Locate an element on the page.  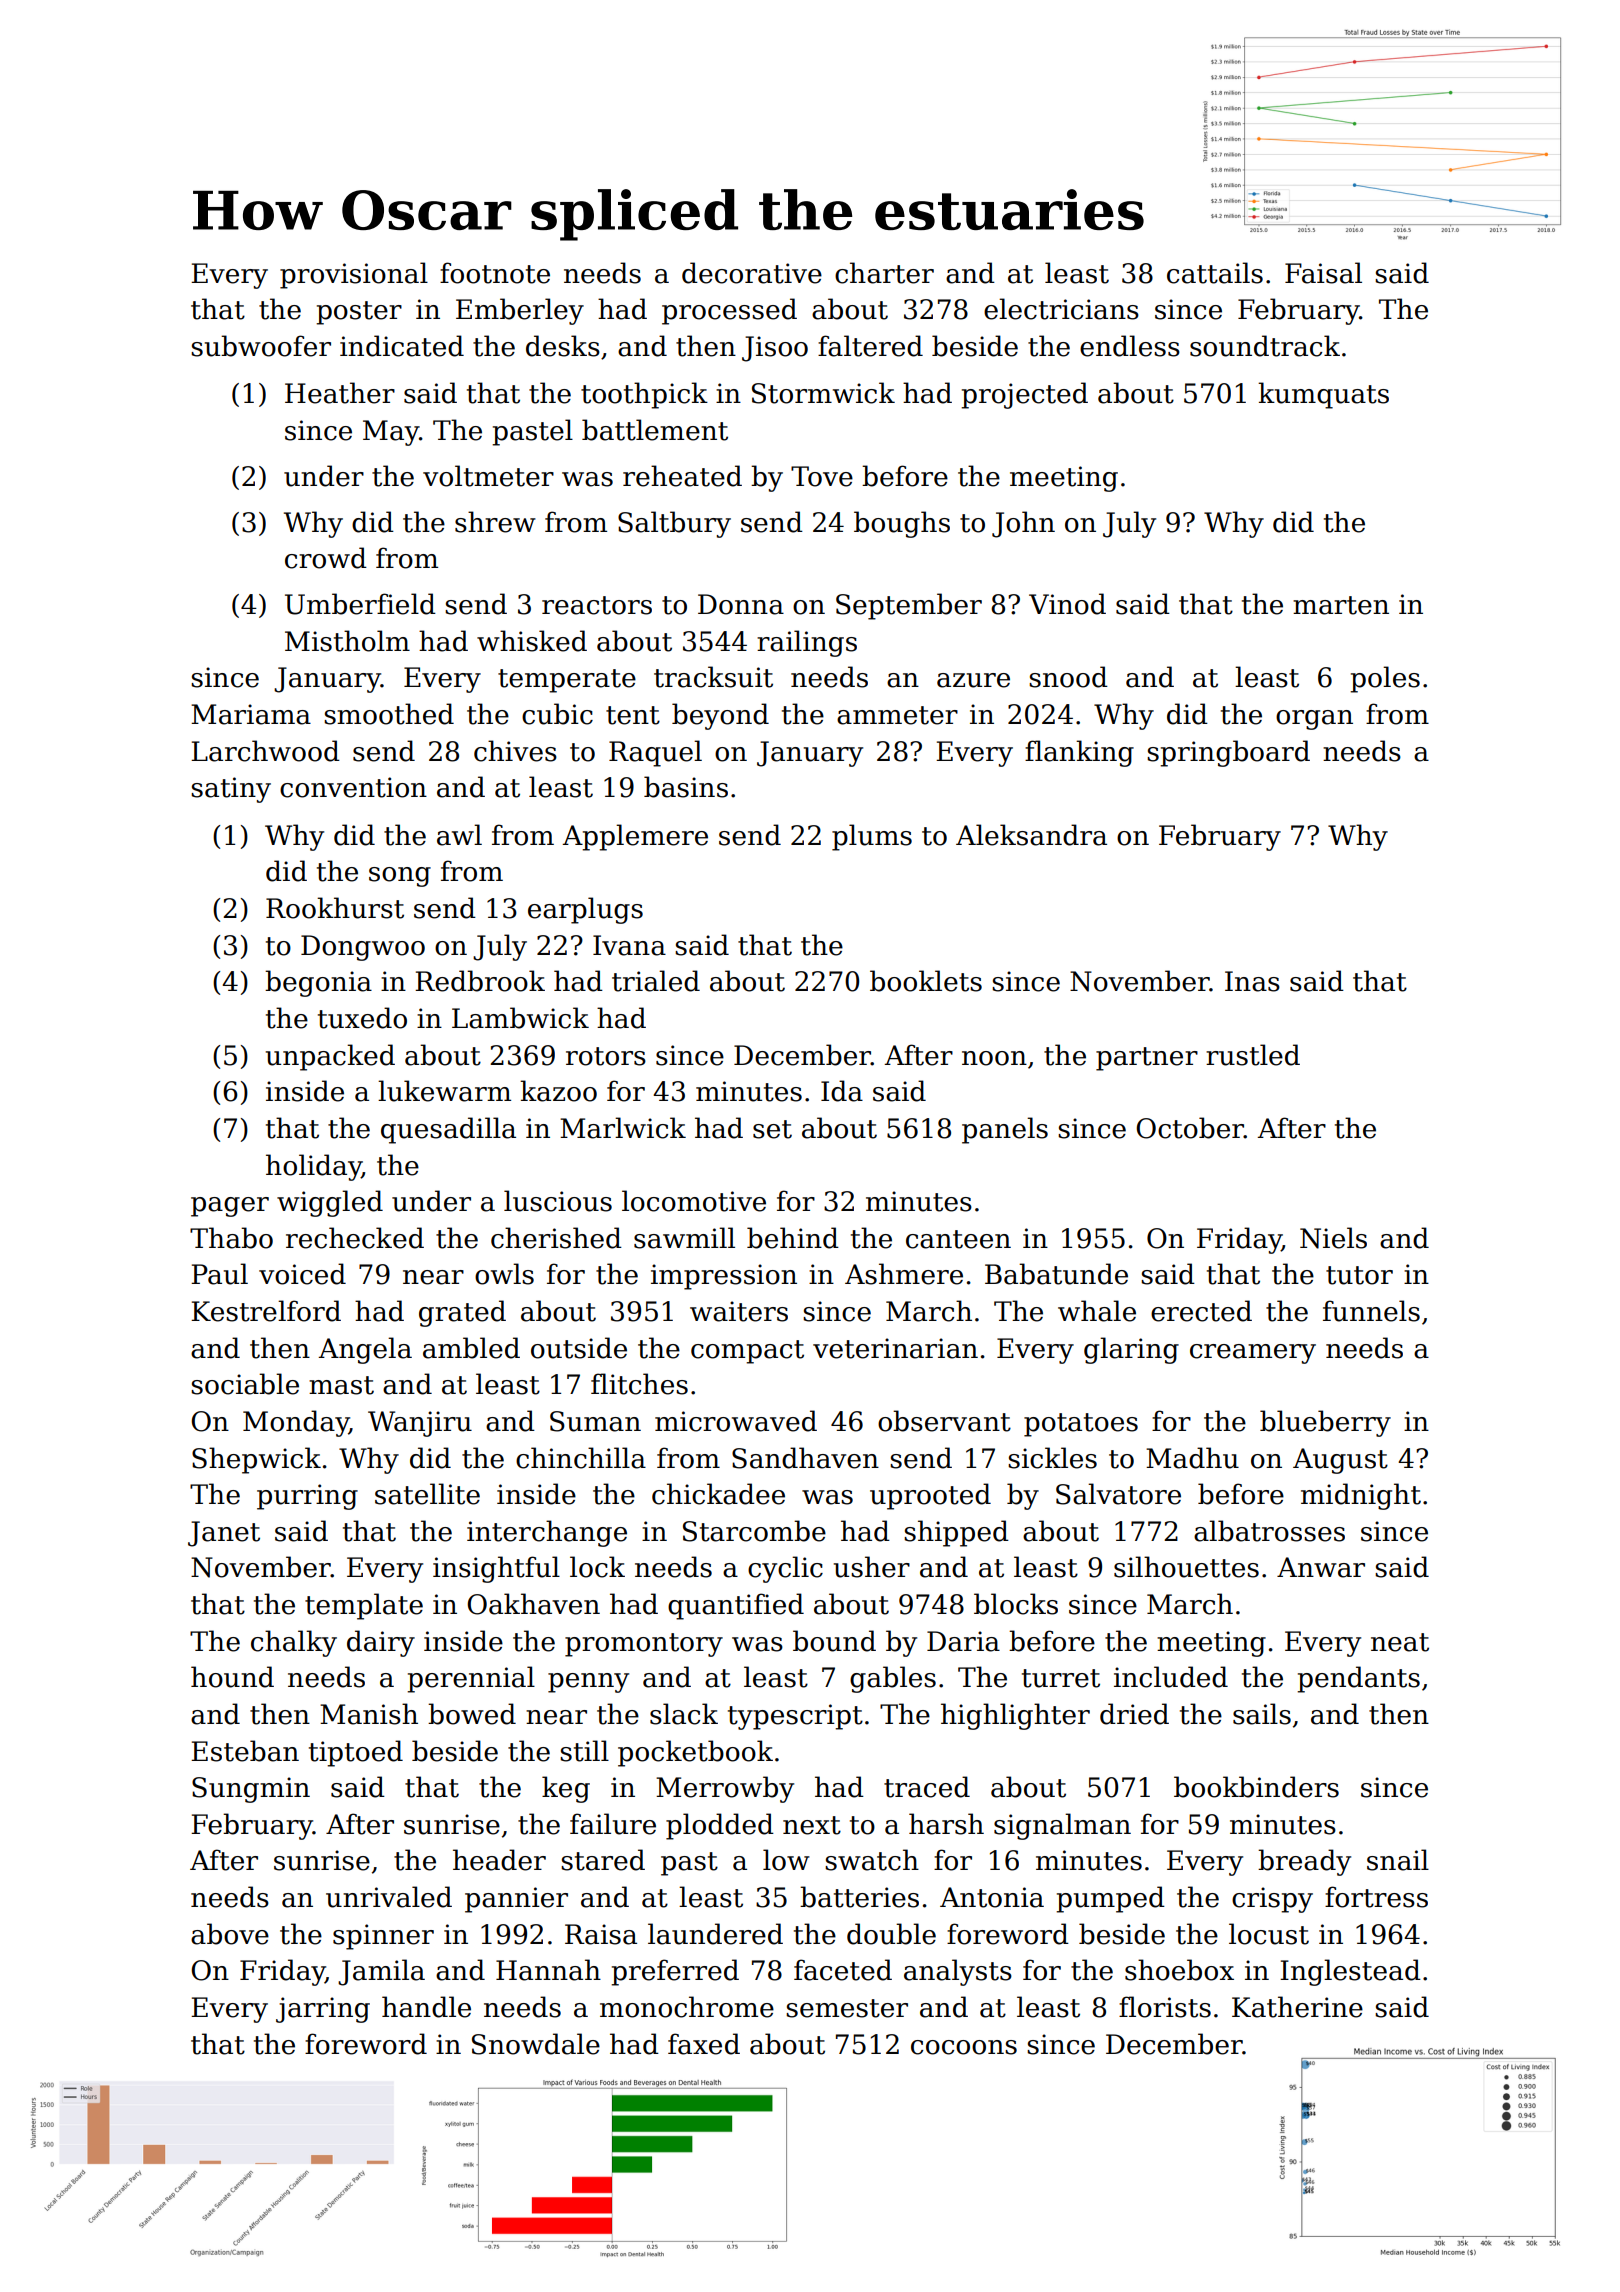
bookbinders is located at coordinates (1256, 1787).
